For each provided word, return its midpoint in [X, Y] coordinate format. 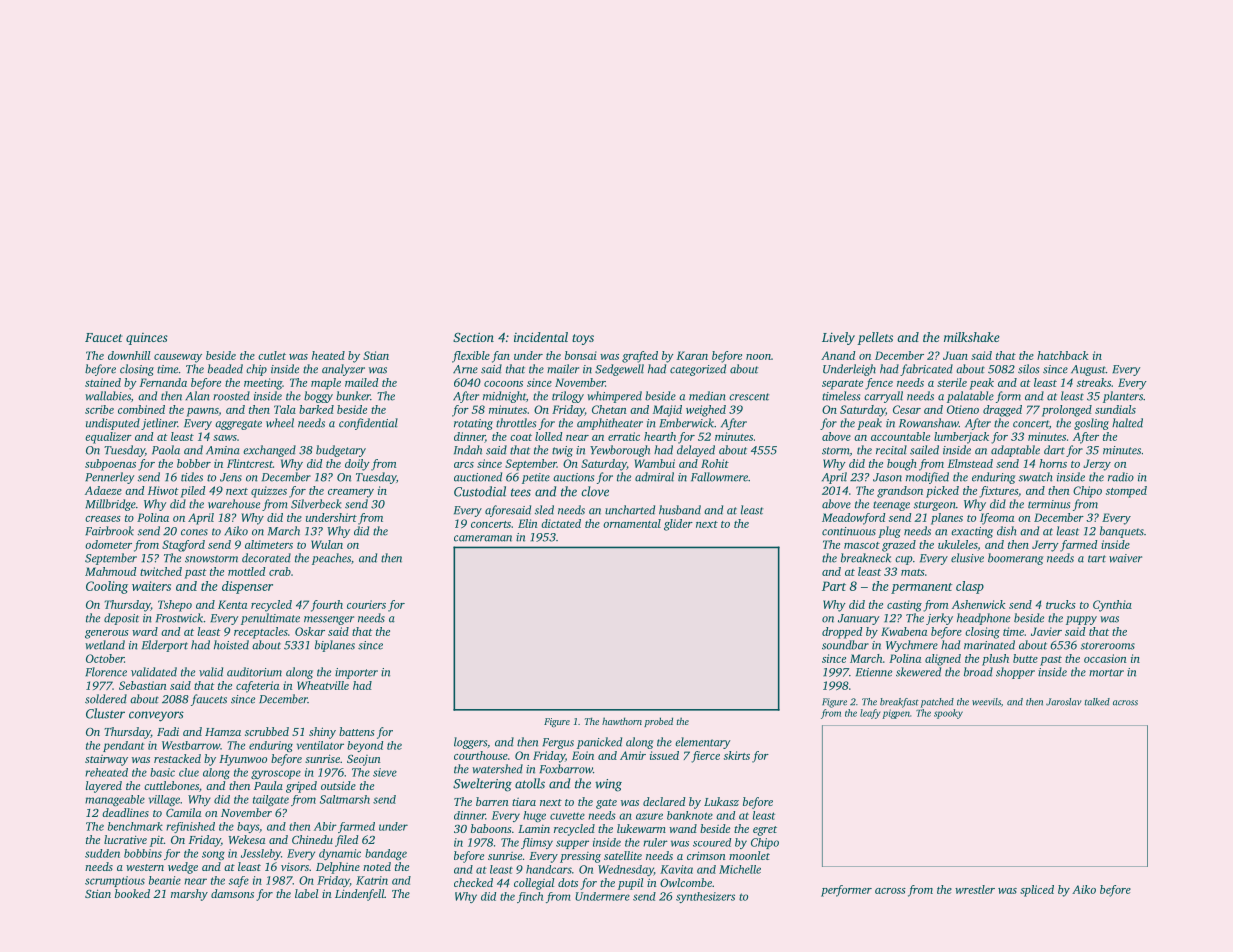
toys [583, 339]
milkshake [972, 337]
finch [530, 897]
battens [357, 731]
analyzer [343, 370]
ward [145, 631]
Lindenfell [359, 895]
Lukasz [721, 801]
